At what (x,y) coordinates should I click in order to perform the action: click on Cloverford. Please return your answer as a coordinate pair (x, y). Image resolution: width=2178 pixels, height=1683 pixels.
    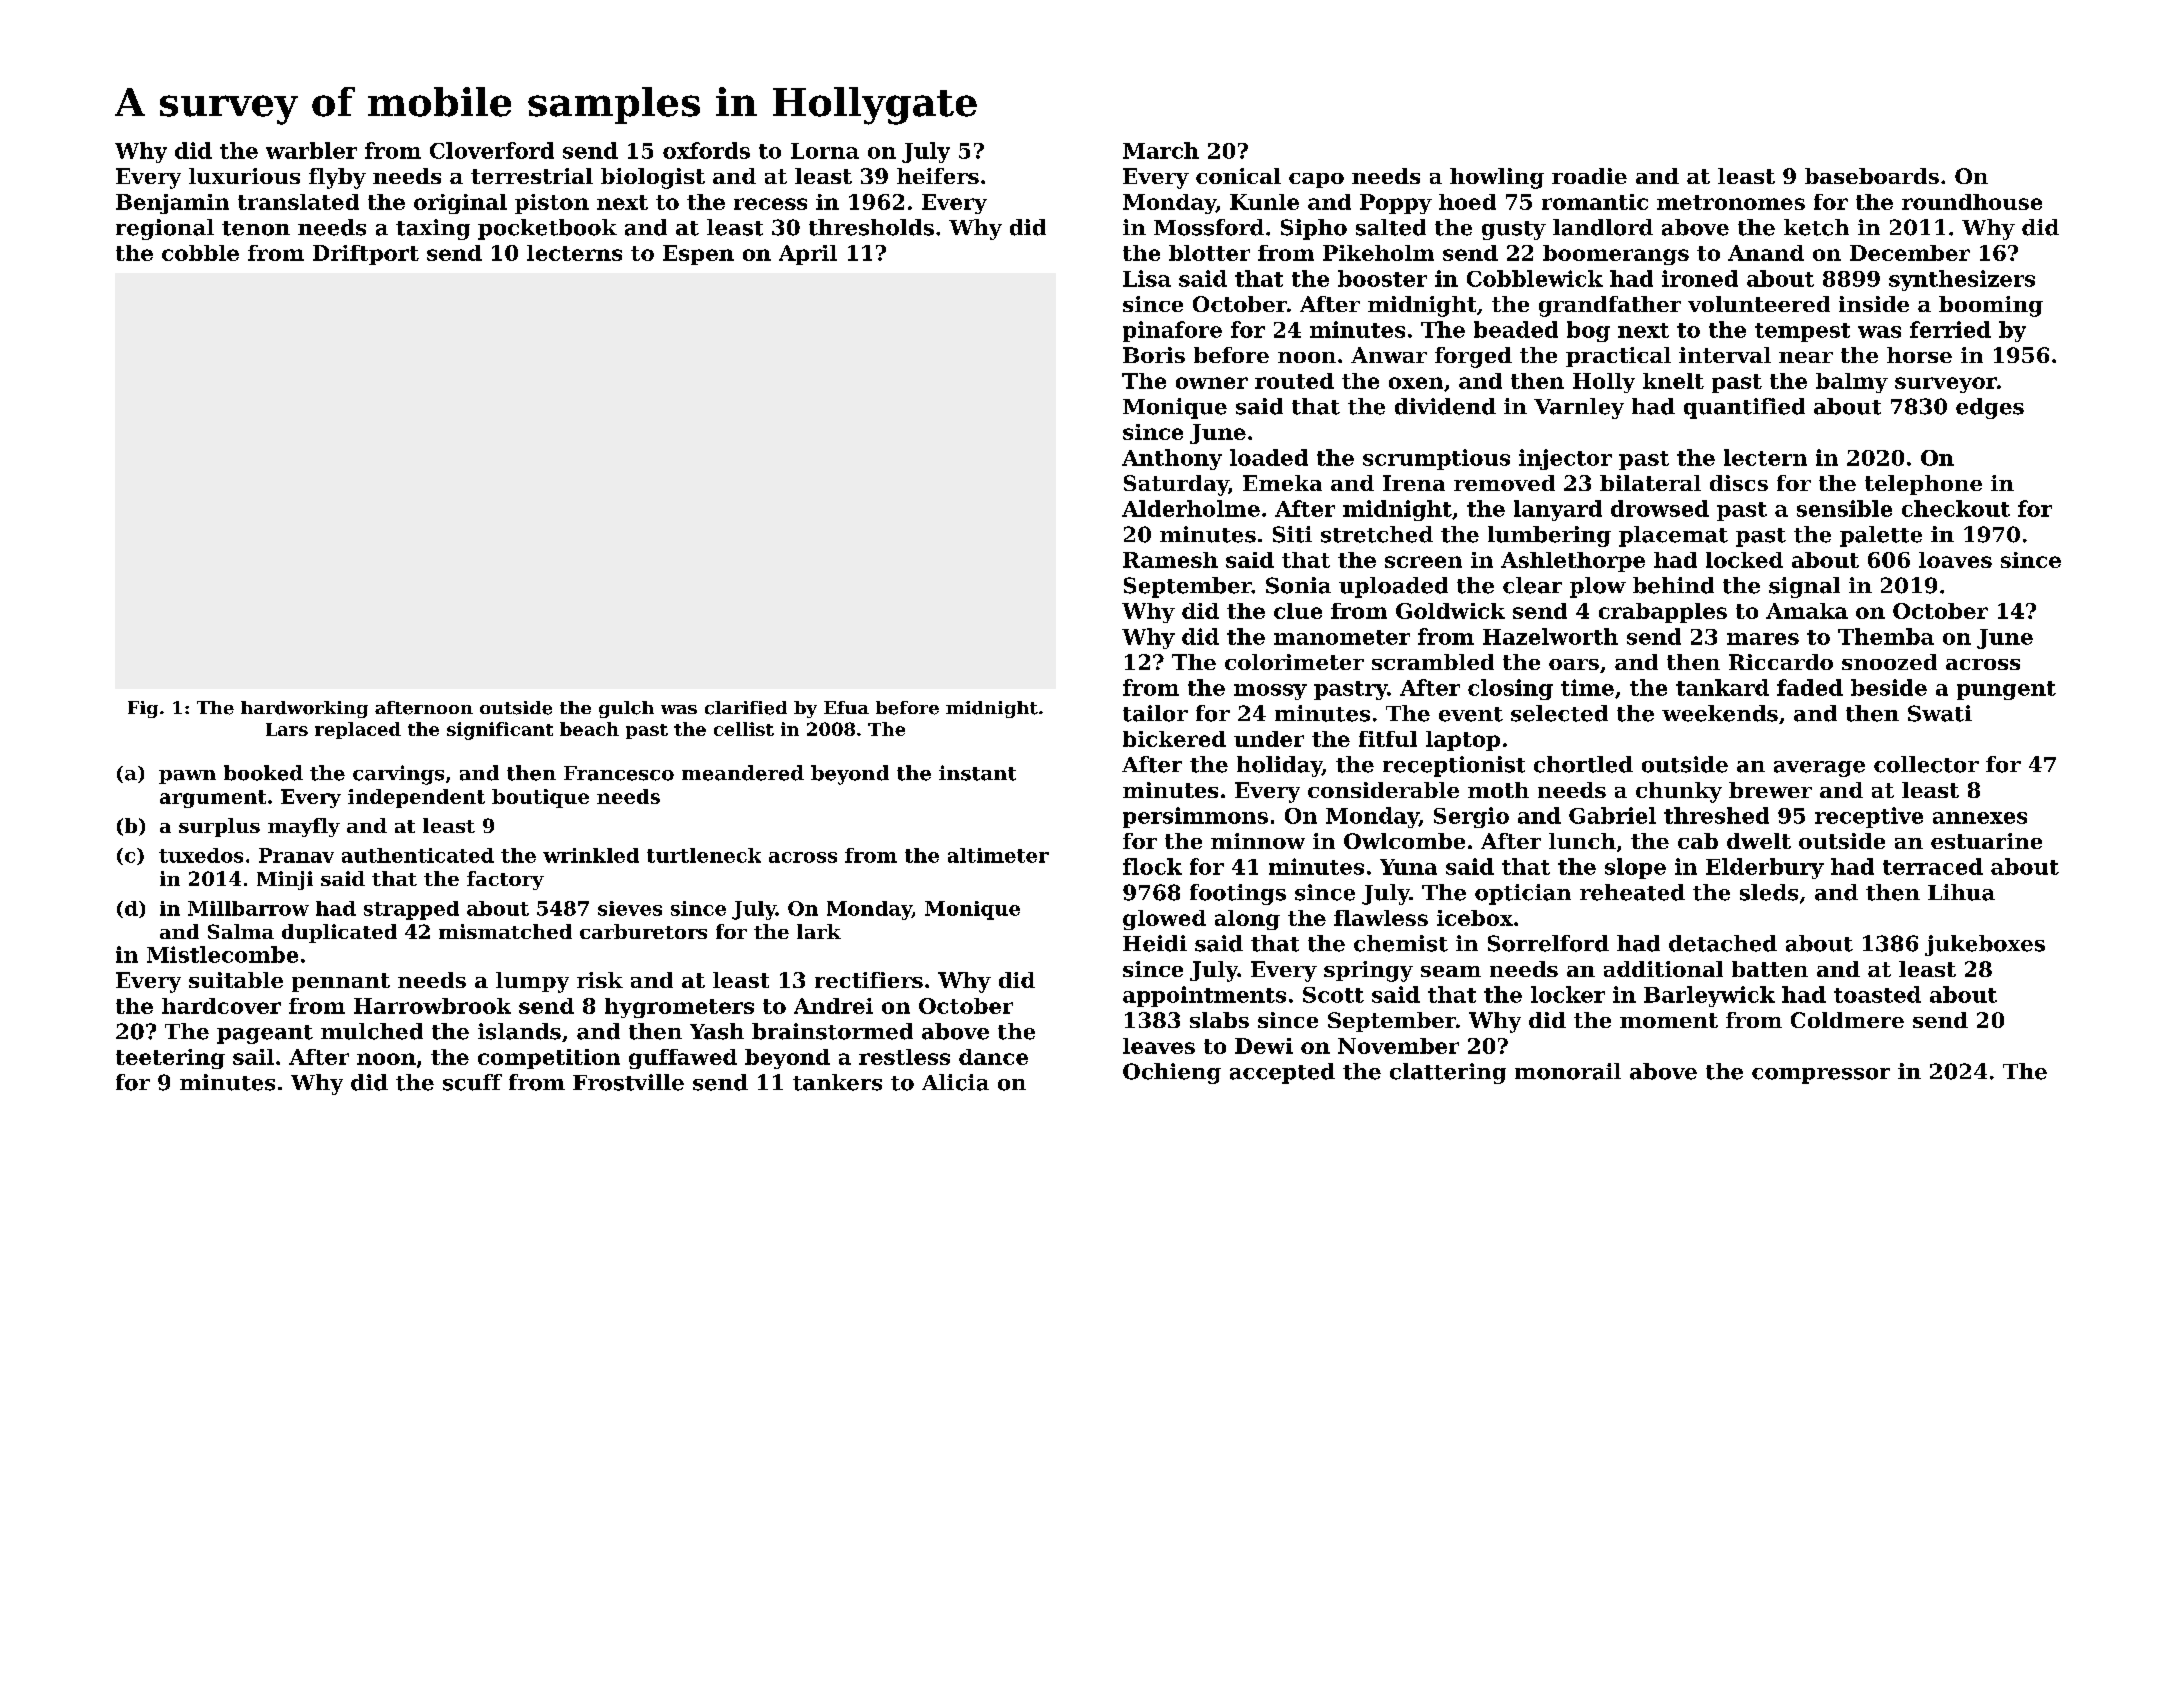
    Looking at the image, I should click on (492, 150).
